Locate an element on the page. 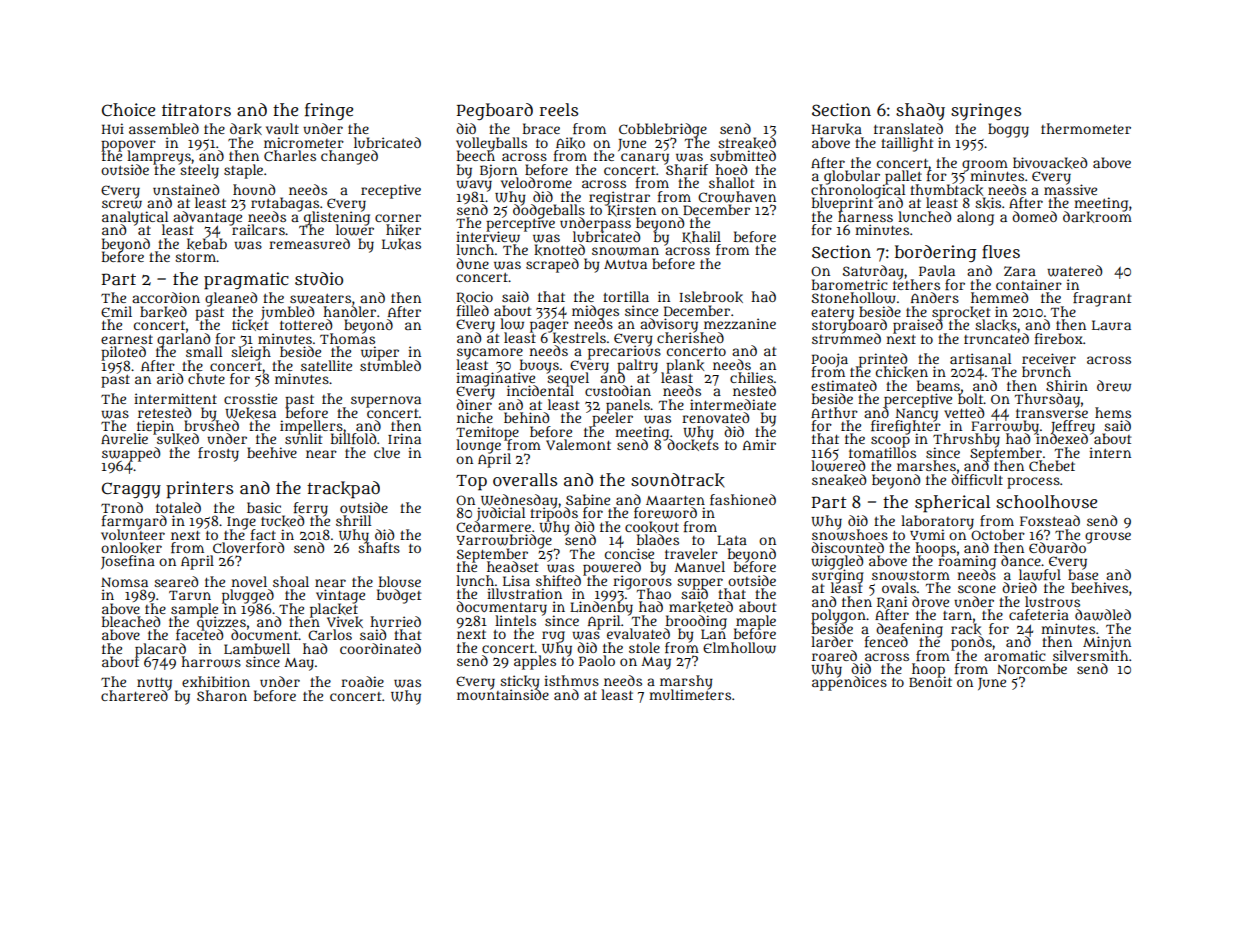 The height and width of the image is (952, 1233). plank is located at coordinates (685, 366).
